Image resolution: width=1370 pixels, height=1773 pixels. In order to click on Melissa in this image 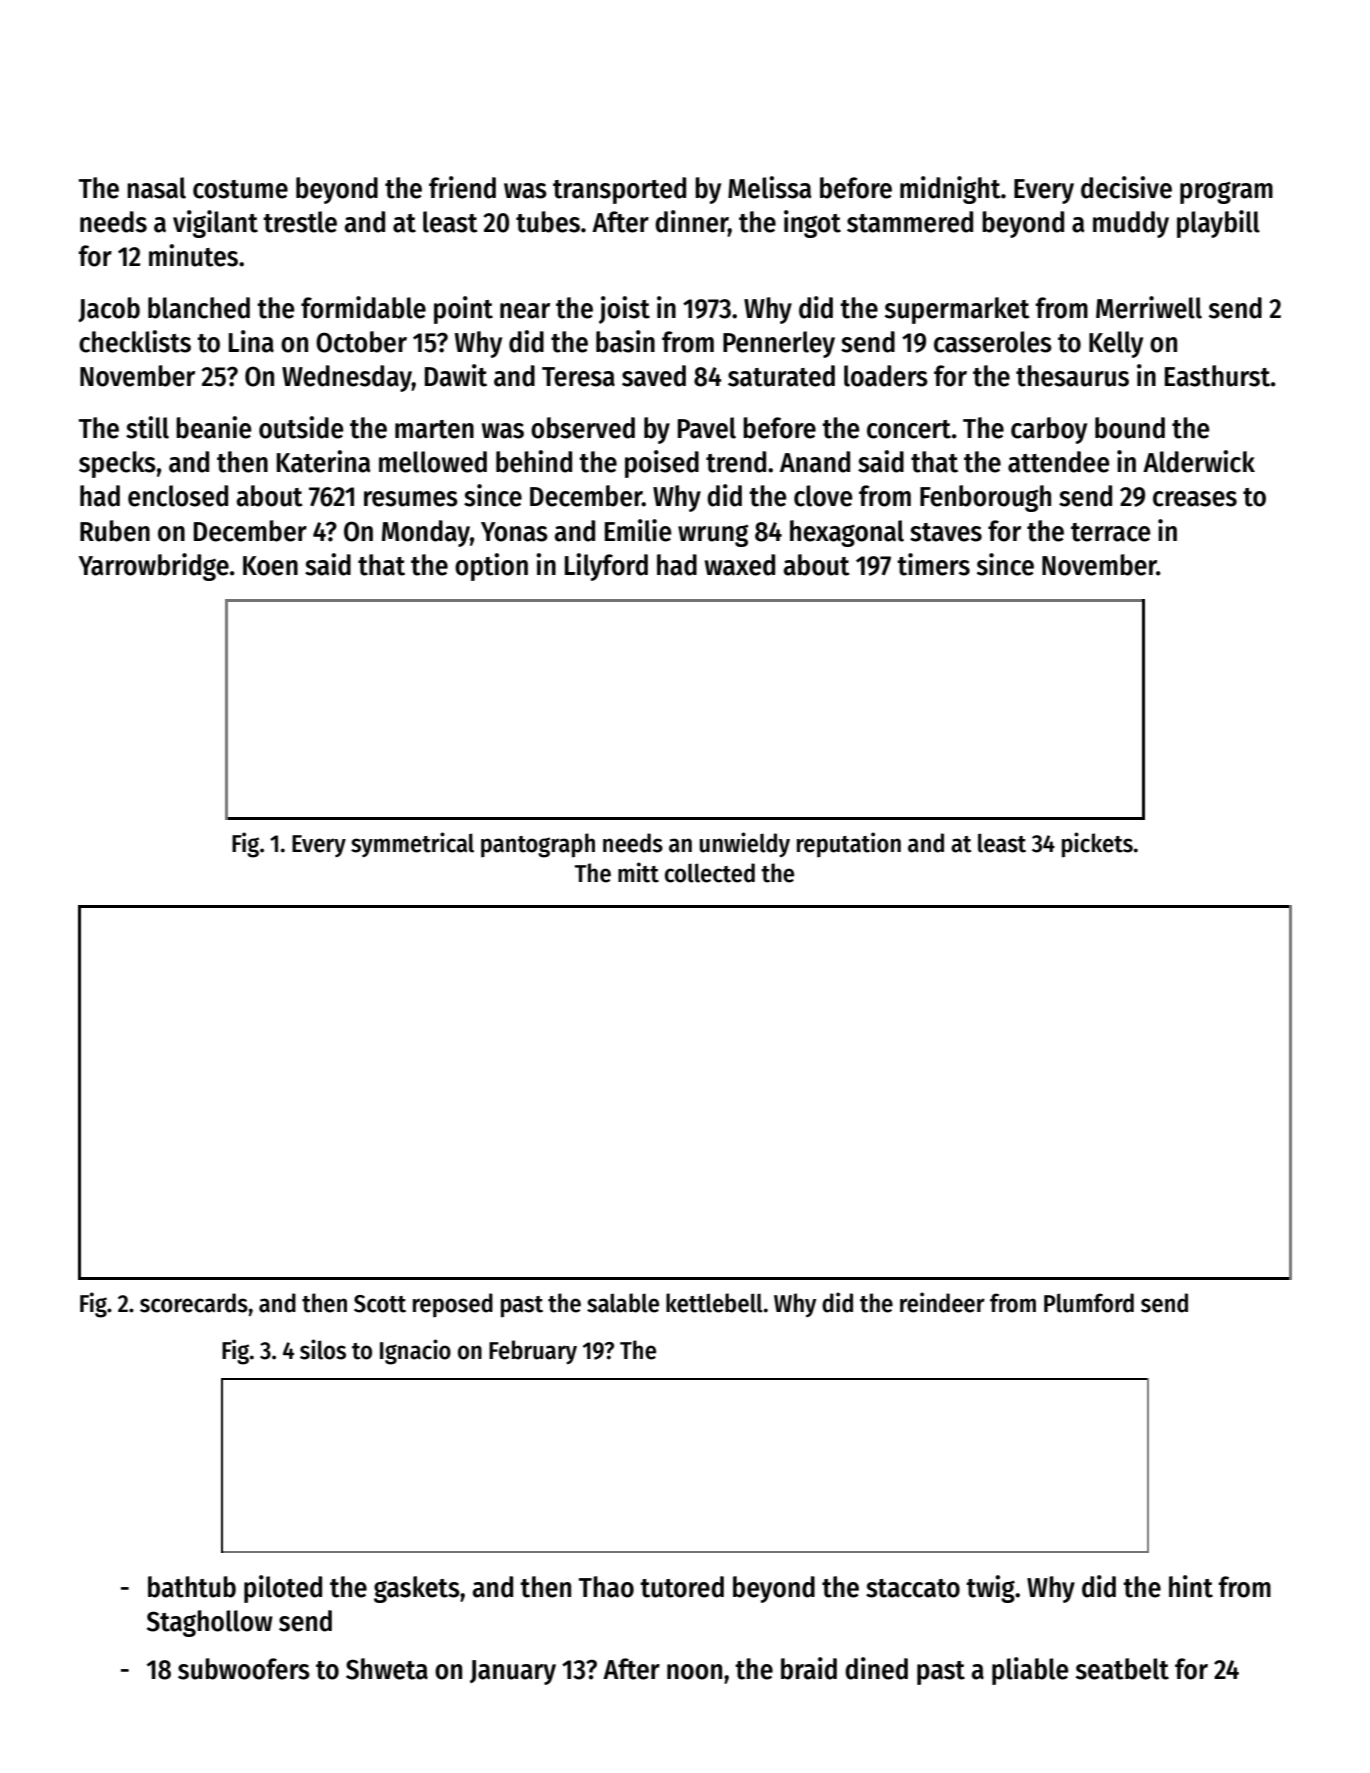, I will do `click(770, 187)`.
